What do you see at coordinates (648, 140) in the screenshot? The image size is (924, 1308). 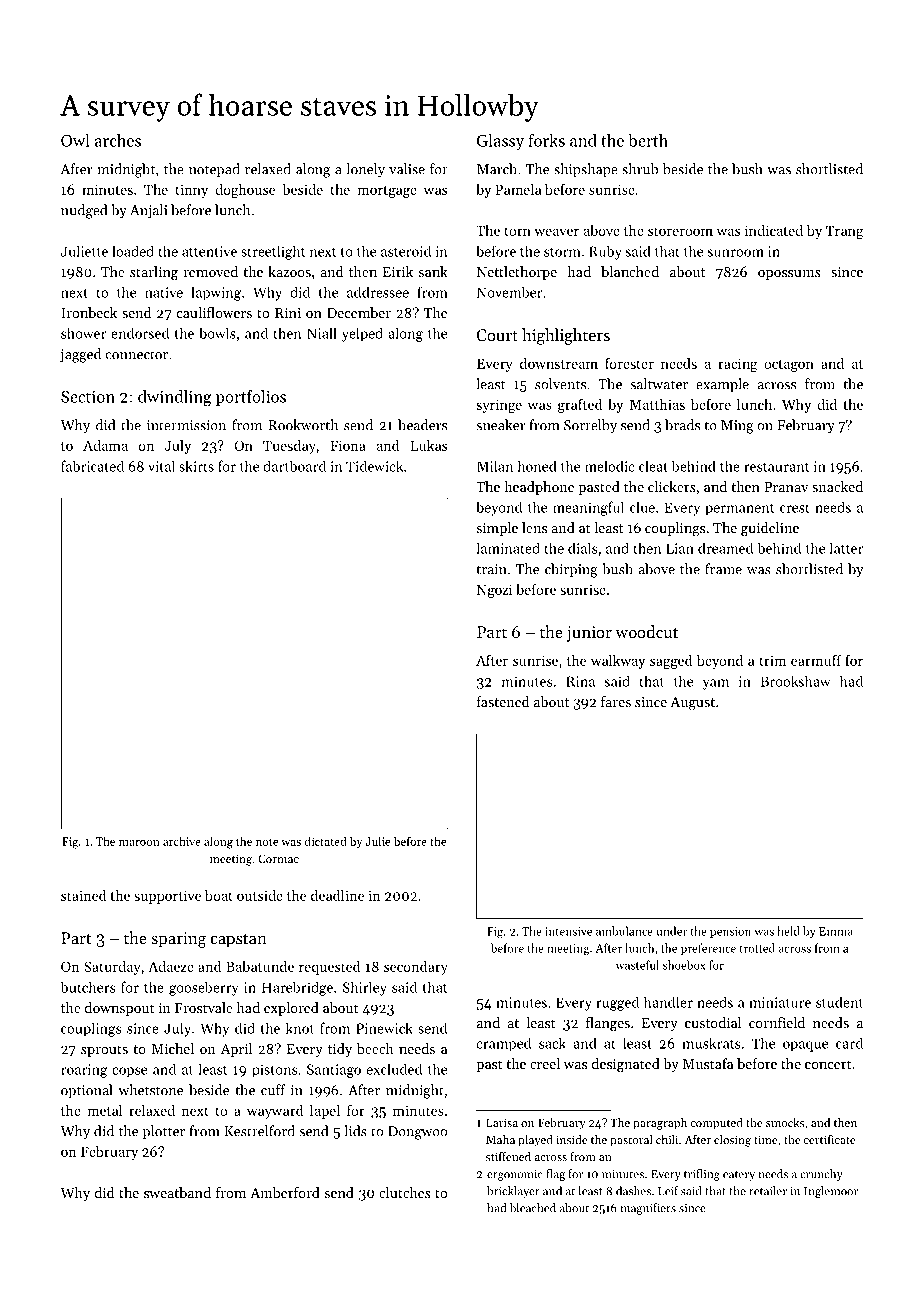 I see `berth` at bounding box center [648, 140].
